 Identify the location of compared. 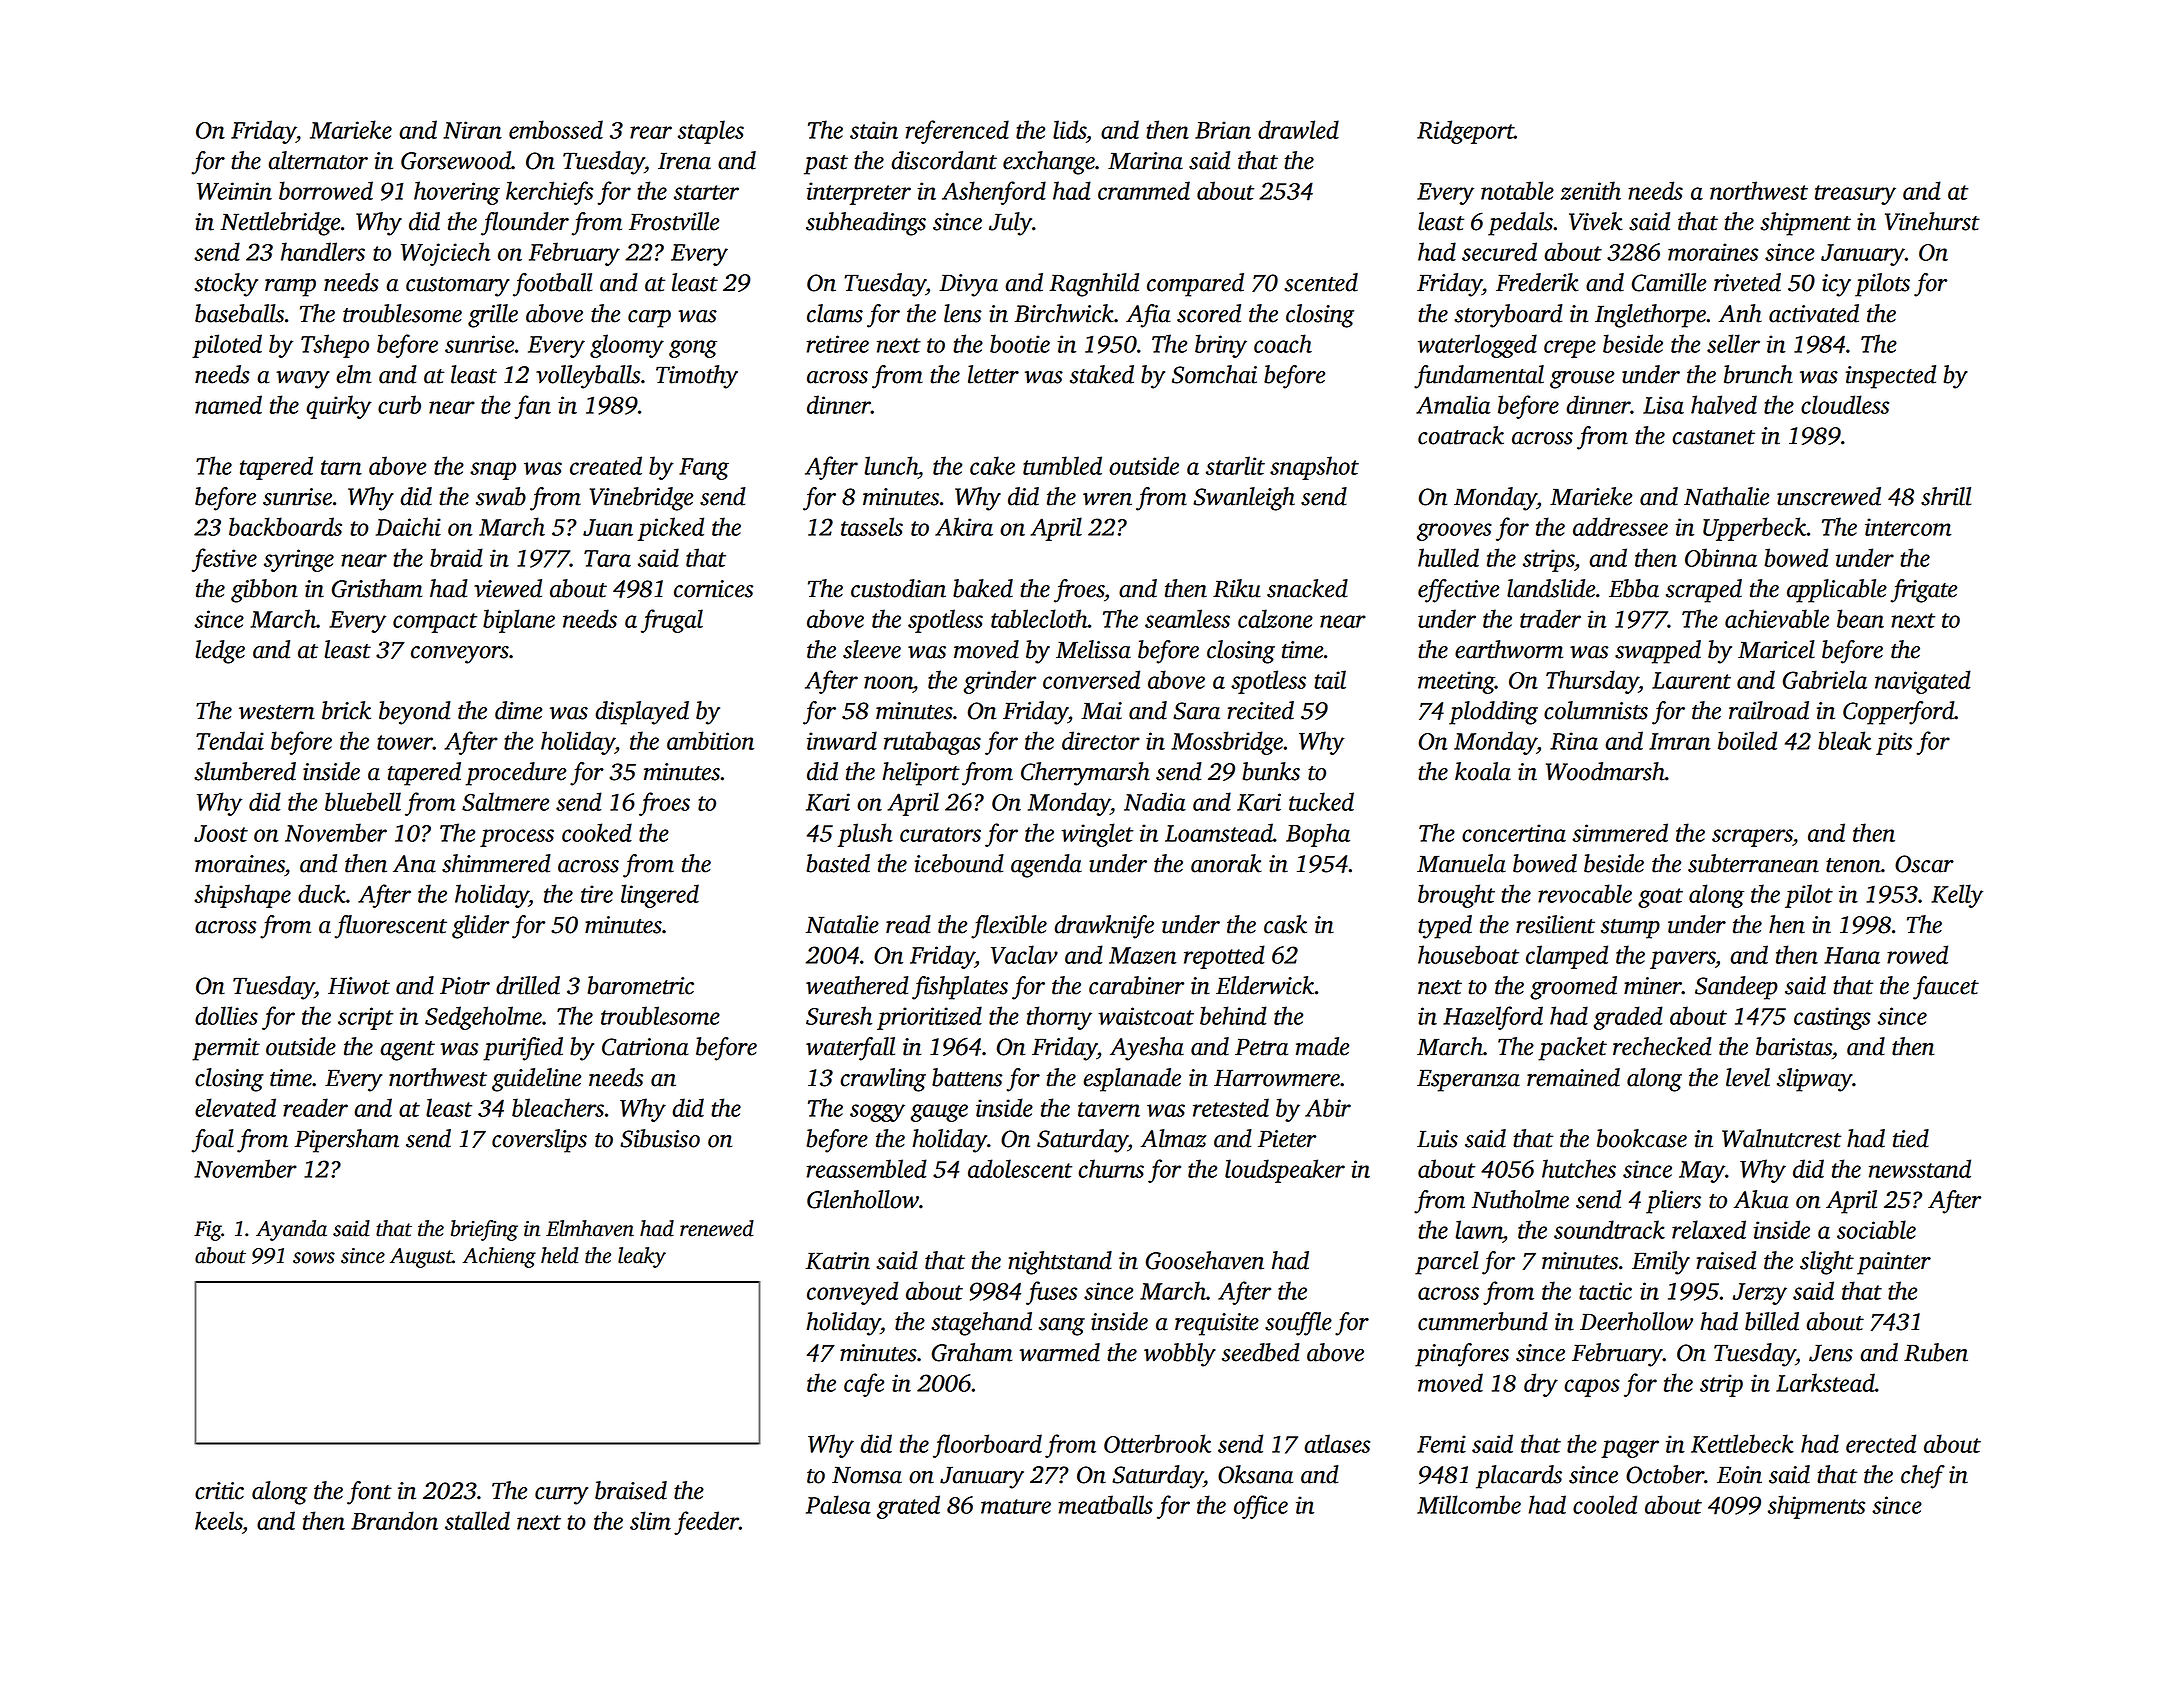
(1195, 285).
